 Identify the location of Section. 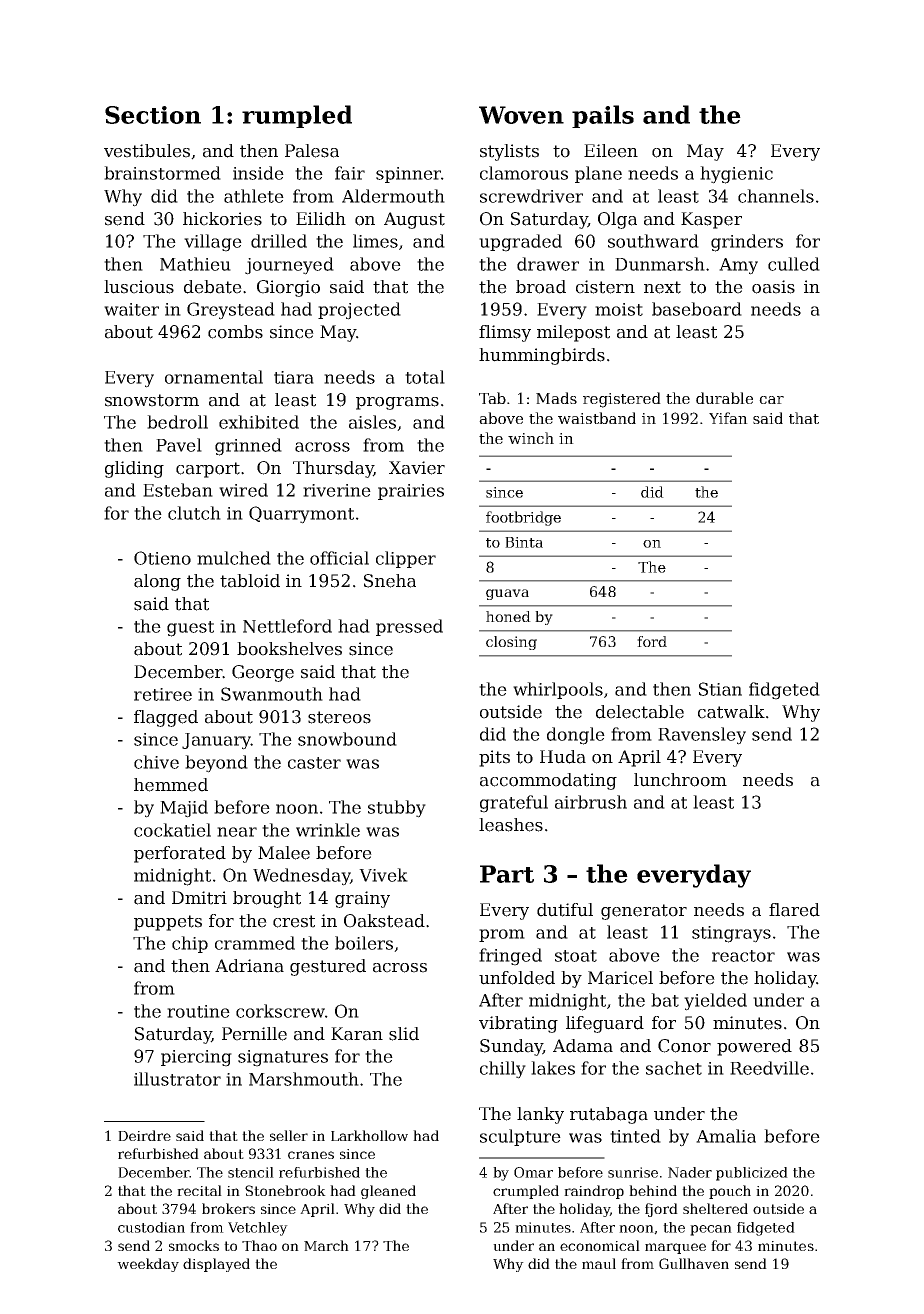
(153, 115).
